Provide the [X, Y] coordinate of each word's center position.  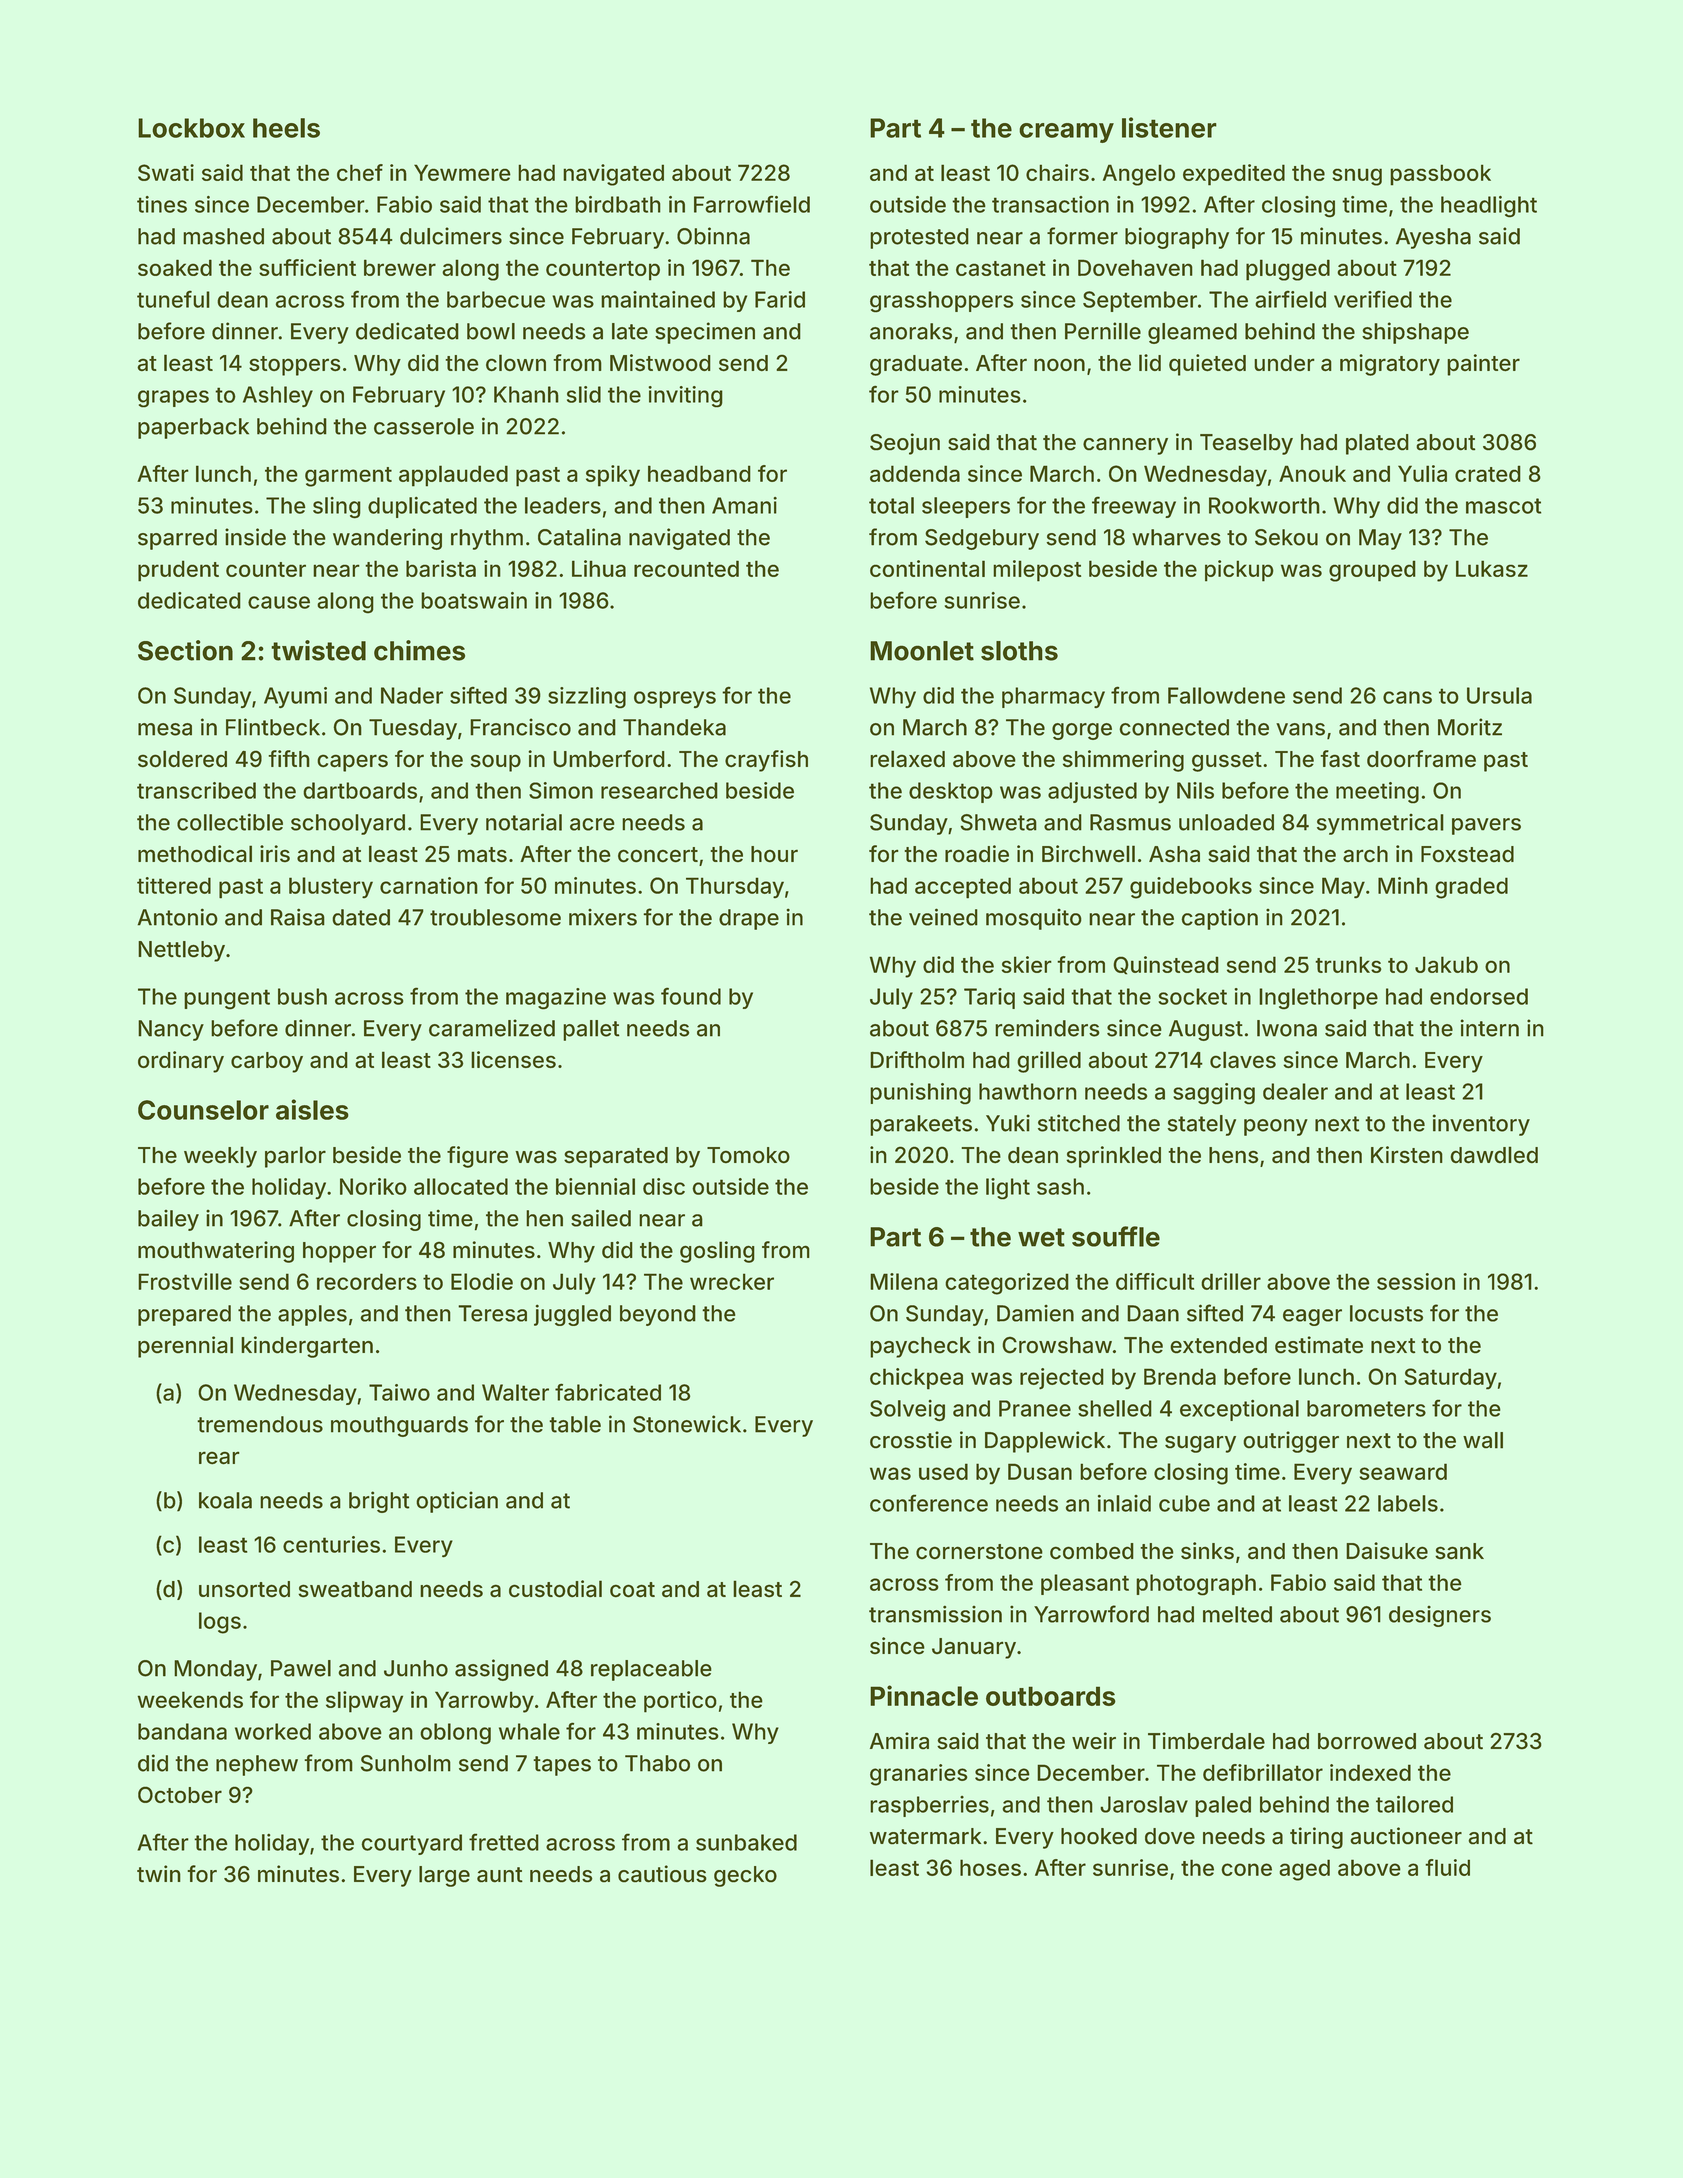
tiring [1316, 1838]
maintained [658, 299]
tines [162, 204]
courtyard [411, 1844]
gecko [745, 1876]
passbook [1440, 175]
